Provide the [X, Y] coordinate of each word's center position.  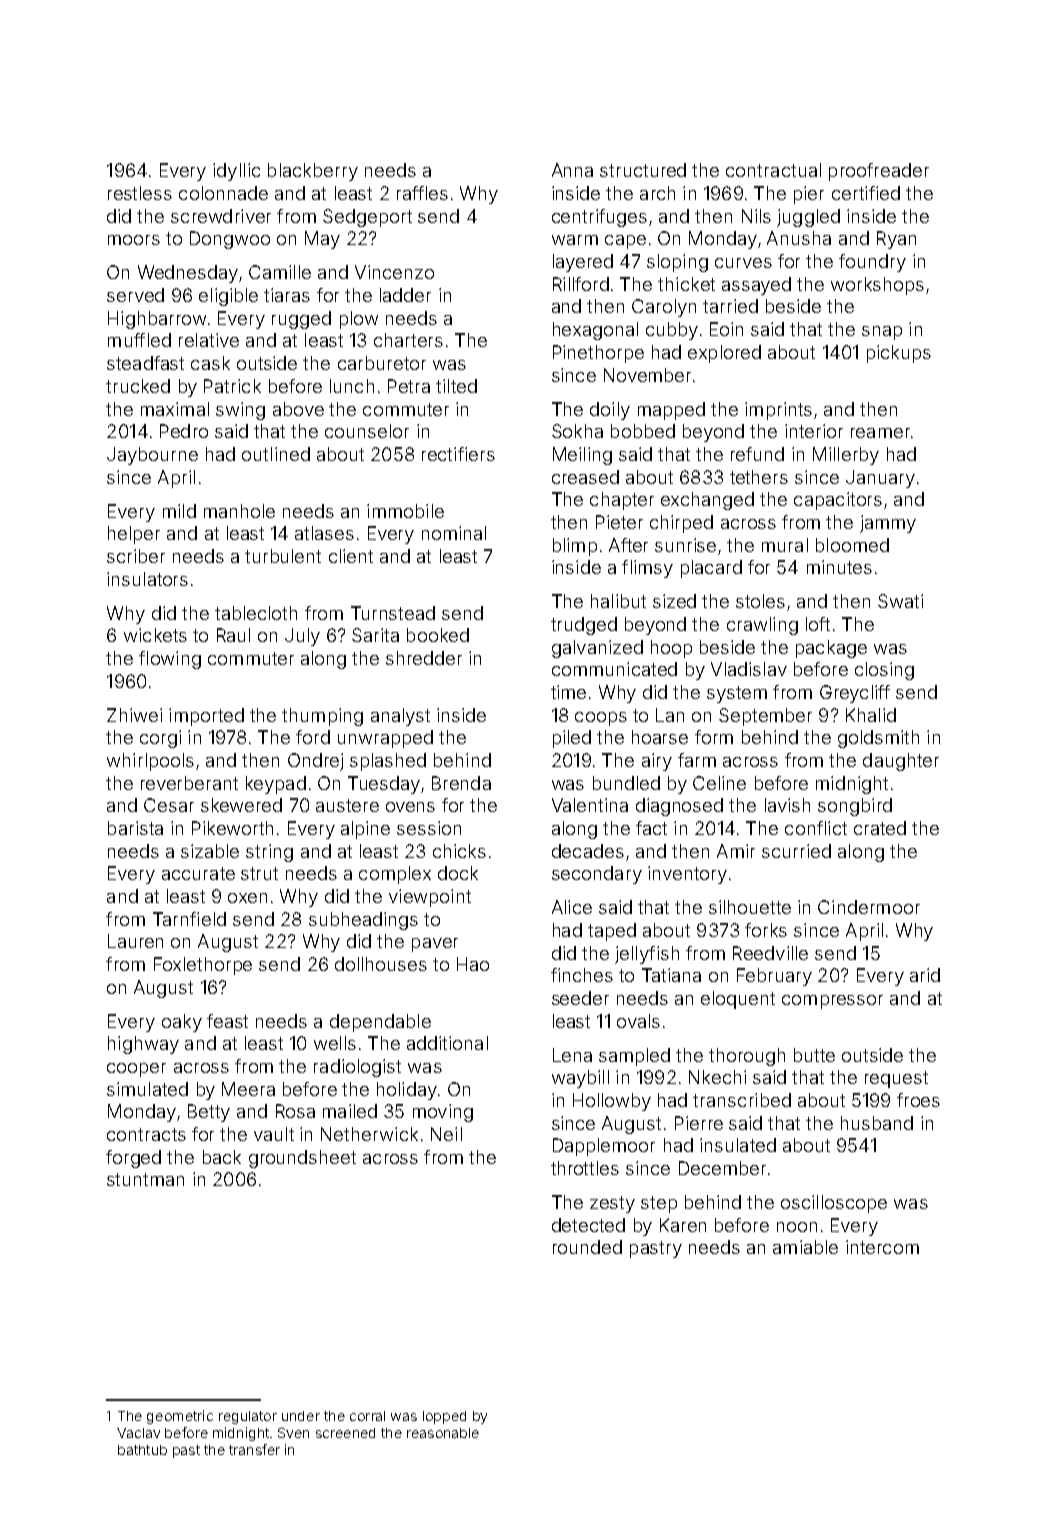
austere [347, 805]
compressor [832, 1002]
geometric [180, 1417]
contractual [773, 170]
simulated [147, 1089]
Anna [572, 170]
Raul [233, 635]
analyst [400, 717]
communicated [614, 669]
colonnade [223, 193]
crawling [762, 626]
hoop [671, 649]
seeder [580, 998]
